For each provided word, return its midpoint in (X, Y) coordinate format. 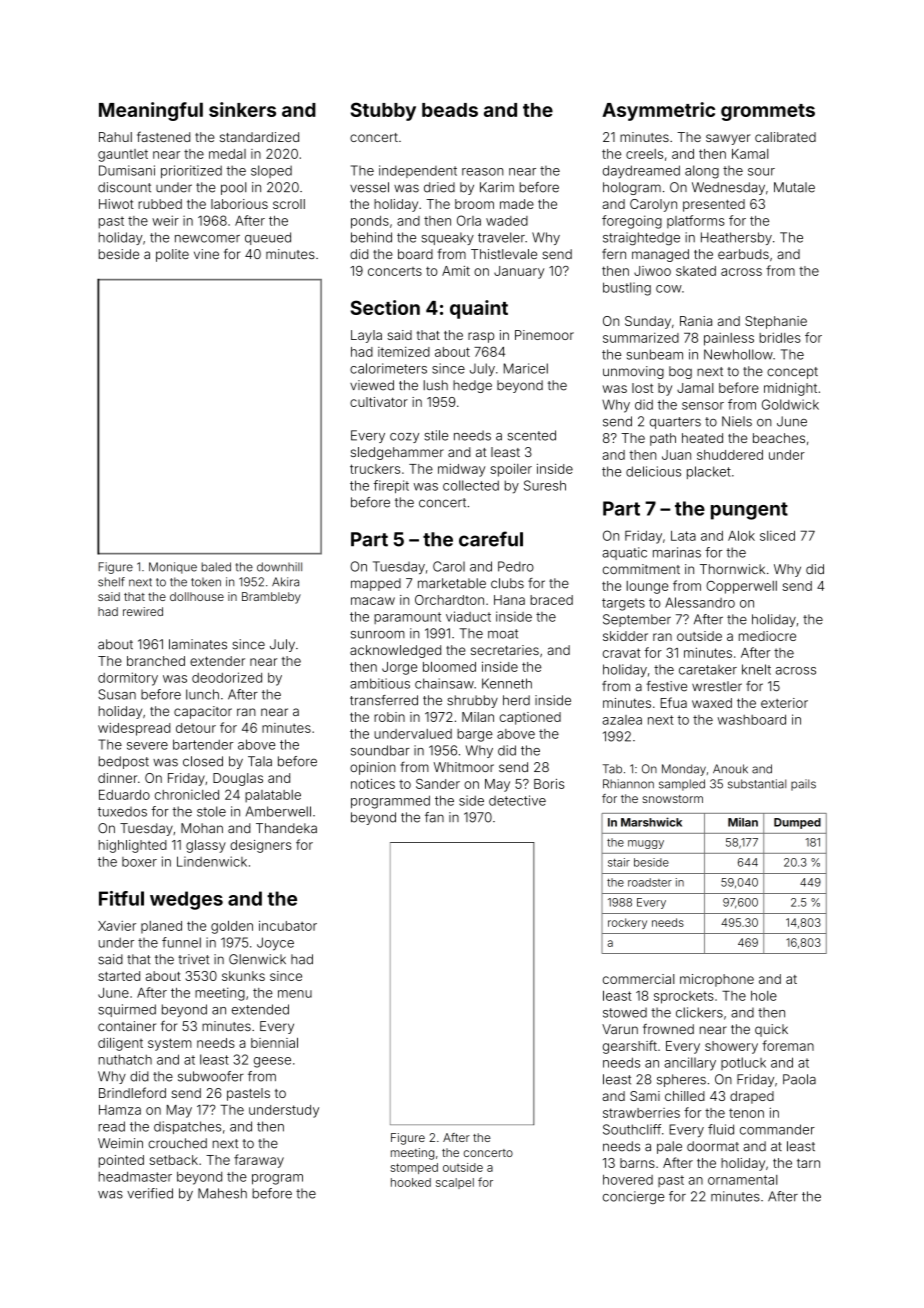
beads (450, 110)
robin (389, 717)
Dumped (797, 823)
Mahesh (222, 1193)
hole (764, 996)
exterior (784, 703)
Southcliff (632, 1129)
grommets (768, 112)
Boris (549, 784)
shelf (111, 582)
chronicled (187, 795)
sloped (271, 171)
